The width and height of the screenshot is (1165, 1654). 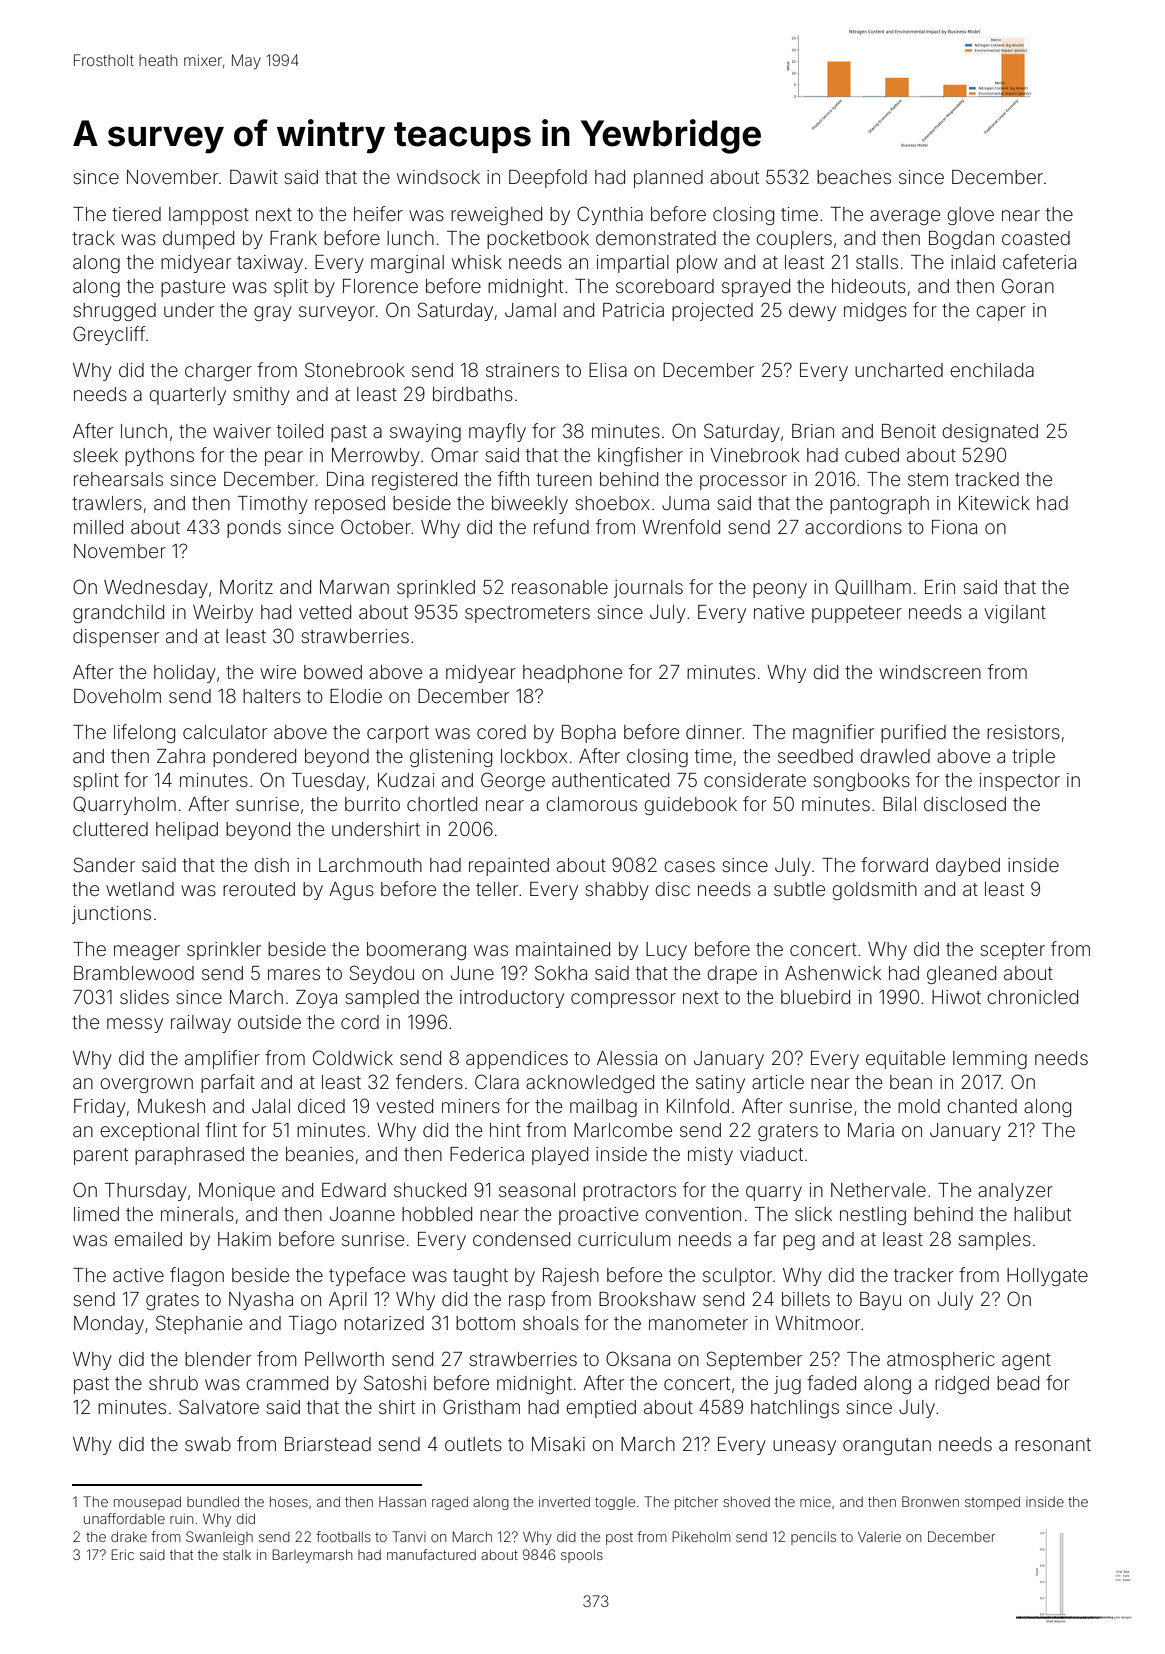 I want to click on messy, so click(x=135, y=1025).
